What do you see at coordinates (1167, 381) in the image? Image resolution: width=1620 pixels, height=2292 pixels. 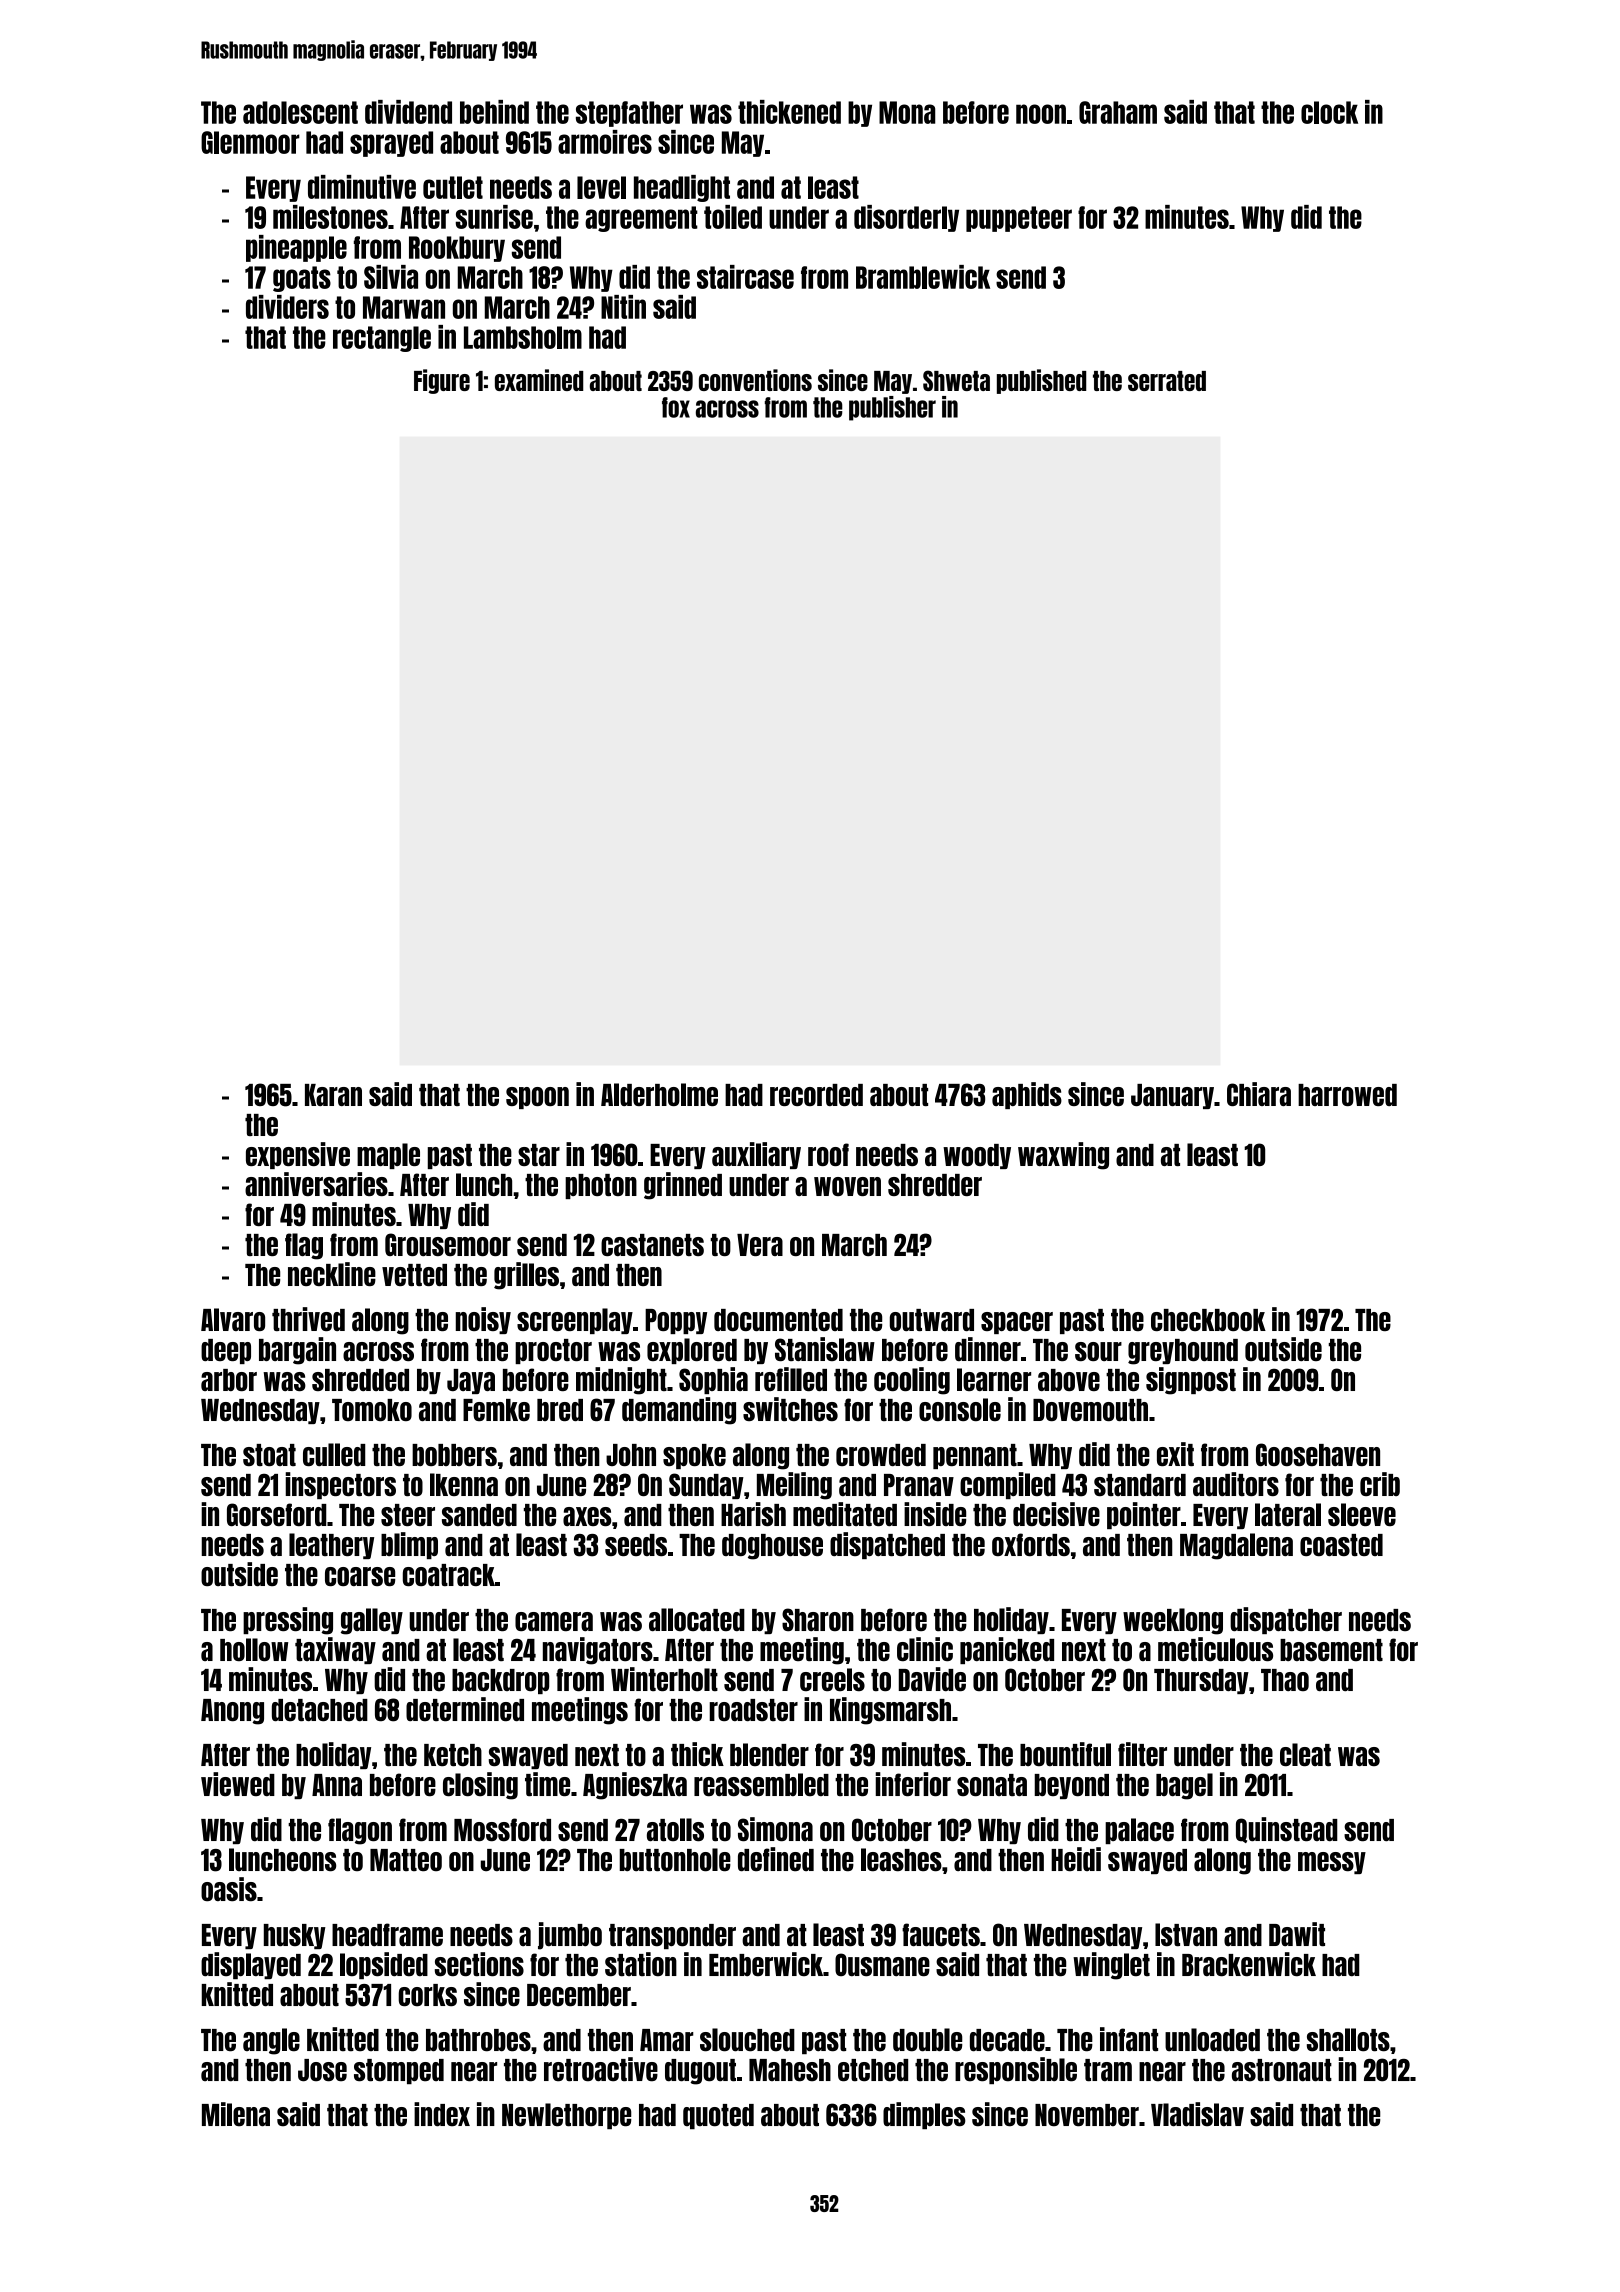 I see `serrated` at bounding box center [1167, 381].
